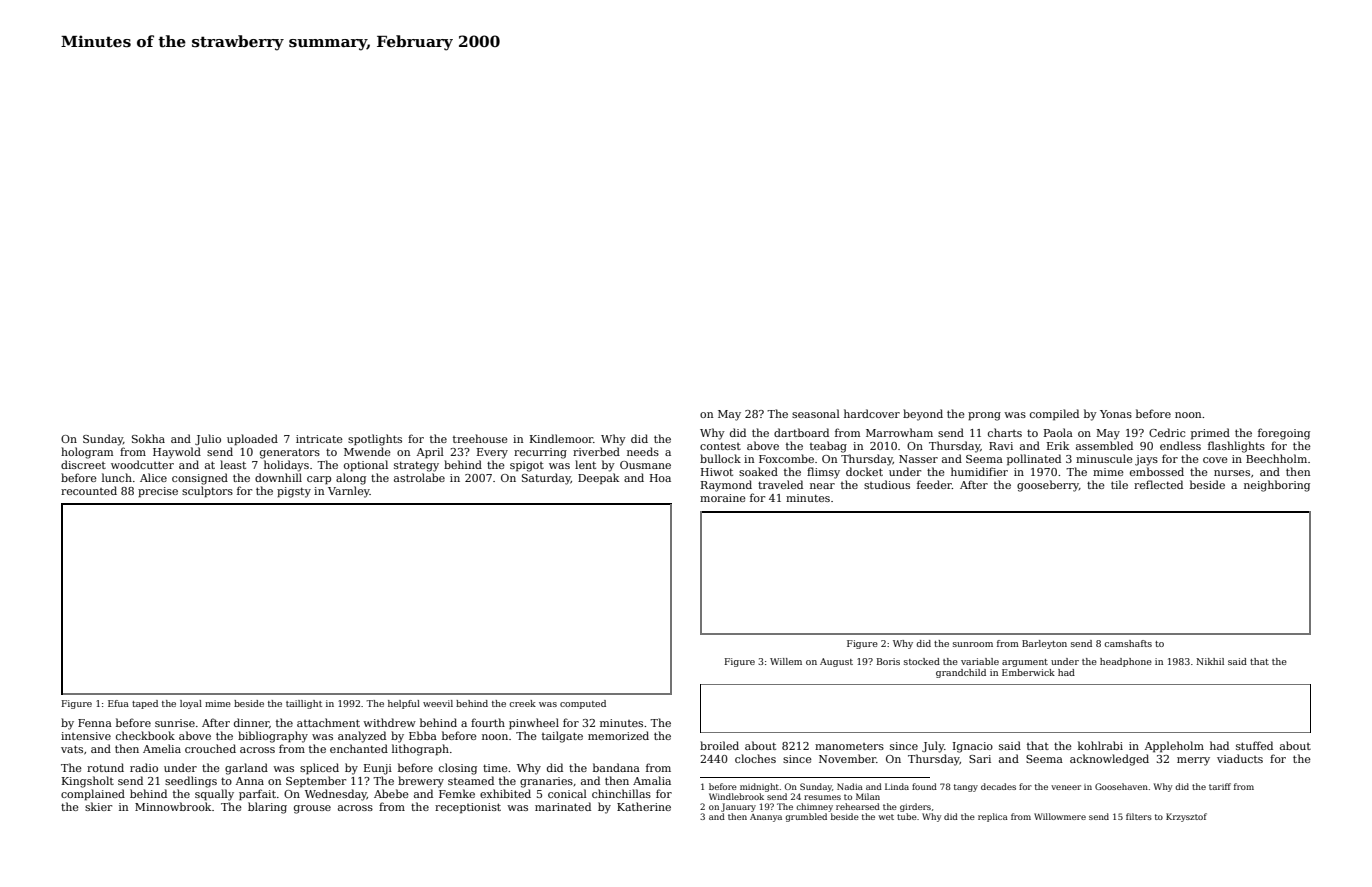  I want to click on Barleyton, so click(1044, 644).
